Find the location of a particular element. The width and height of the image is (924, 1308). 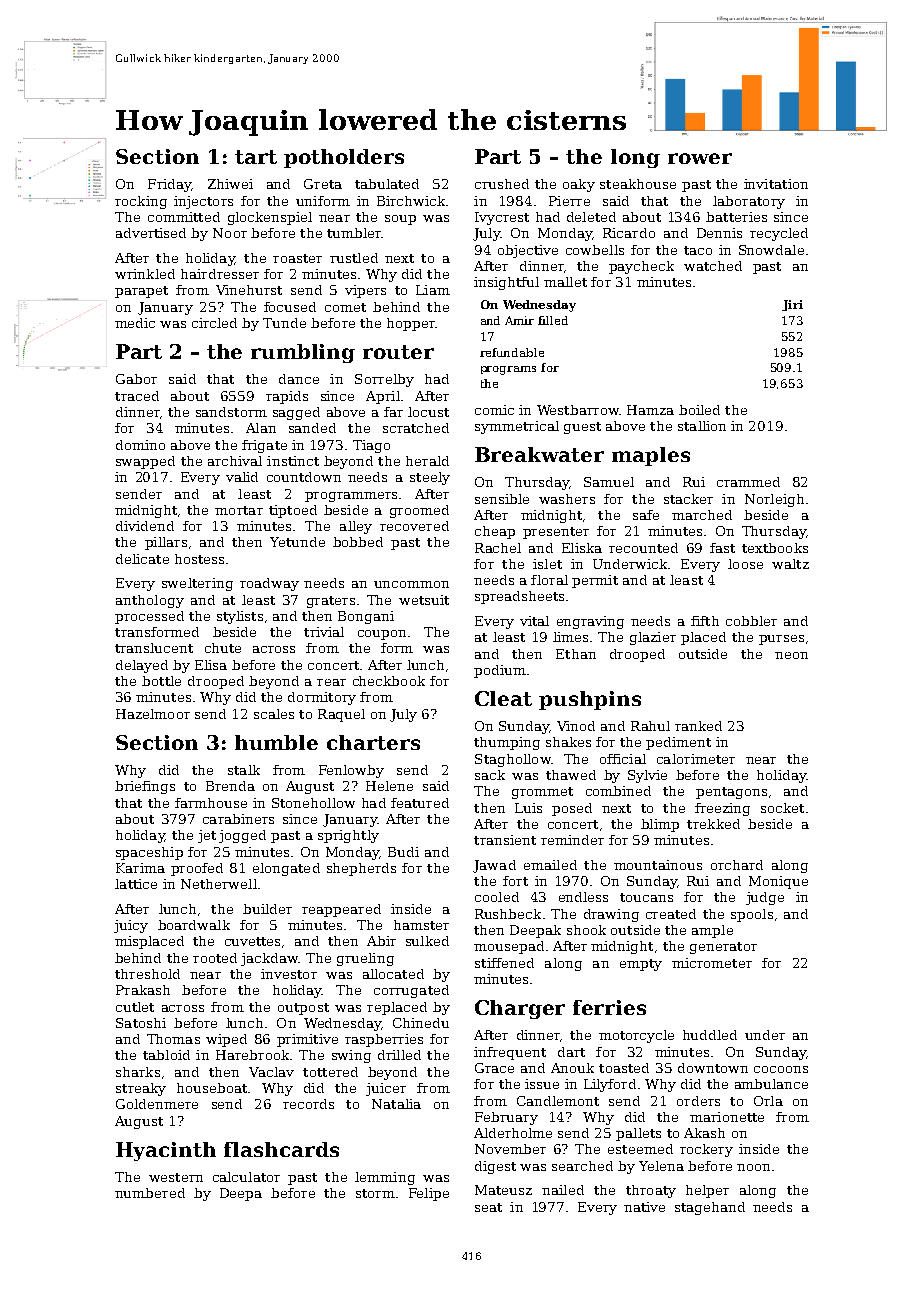

purses is located at coordinates (781, 640).
